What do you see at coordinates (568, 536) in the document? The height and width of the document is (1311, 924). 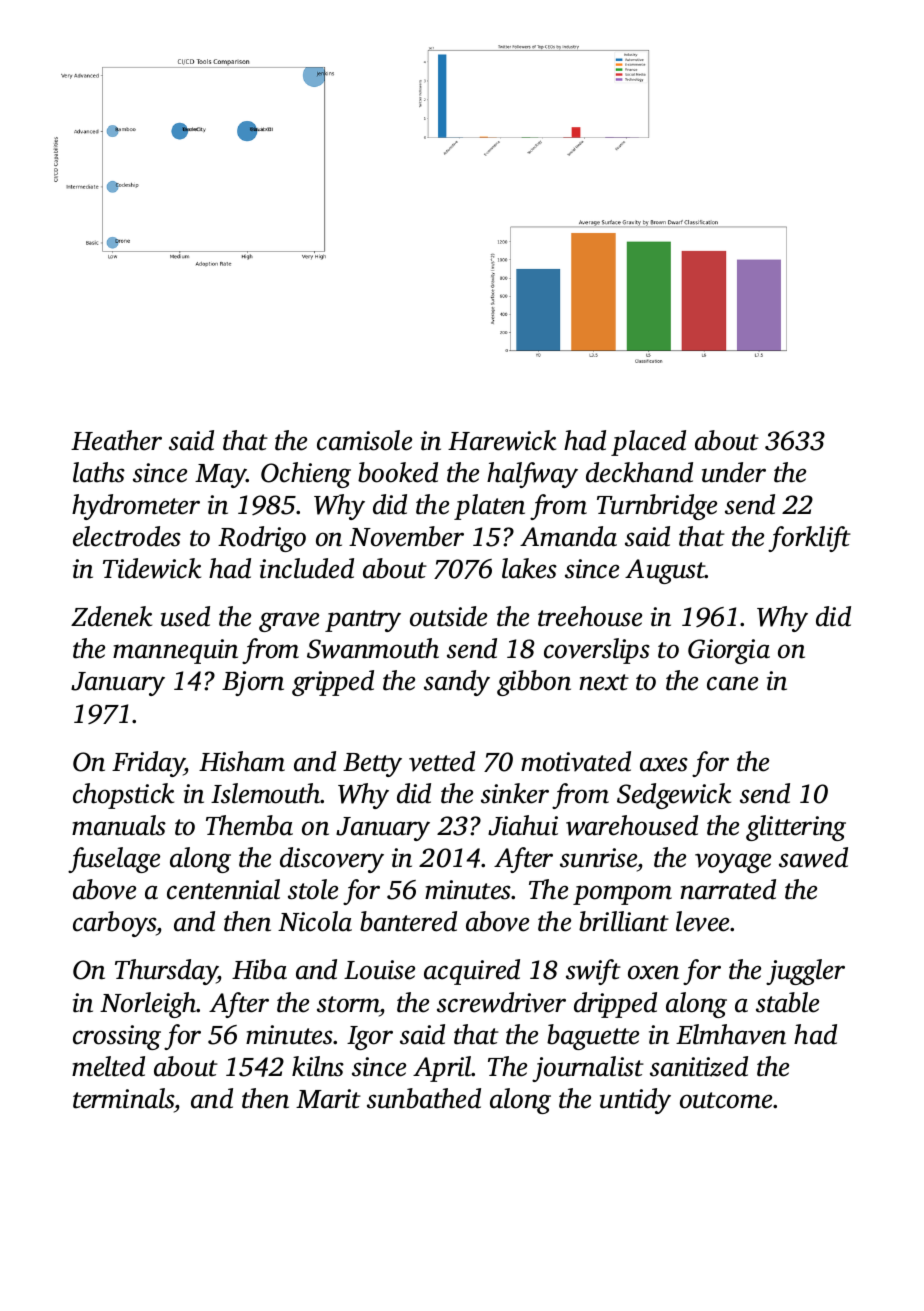 I see `Amanda` at bounding box center [568, 536].
